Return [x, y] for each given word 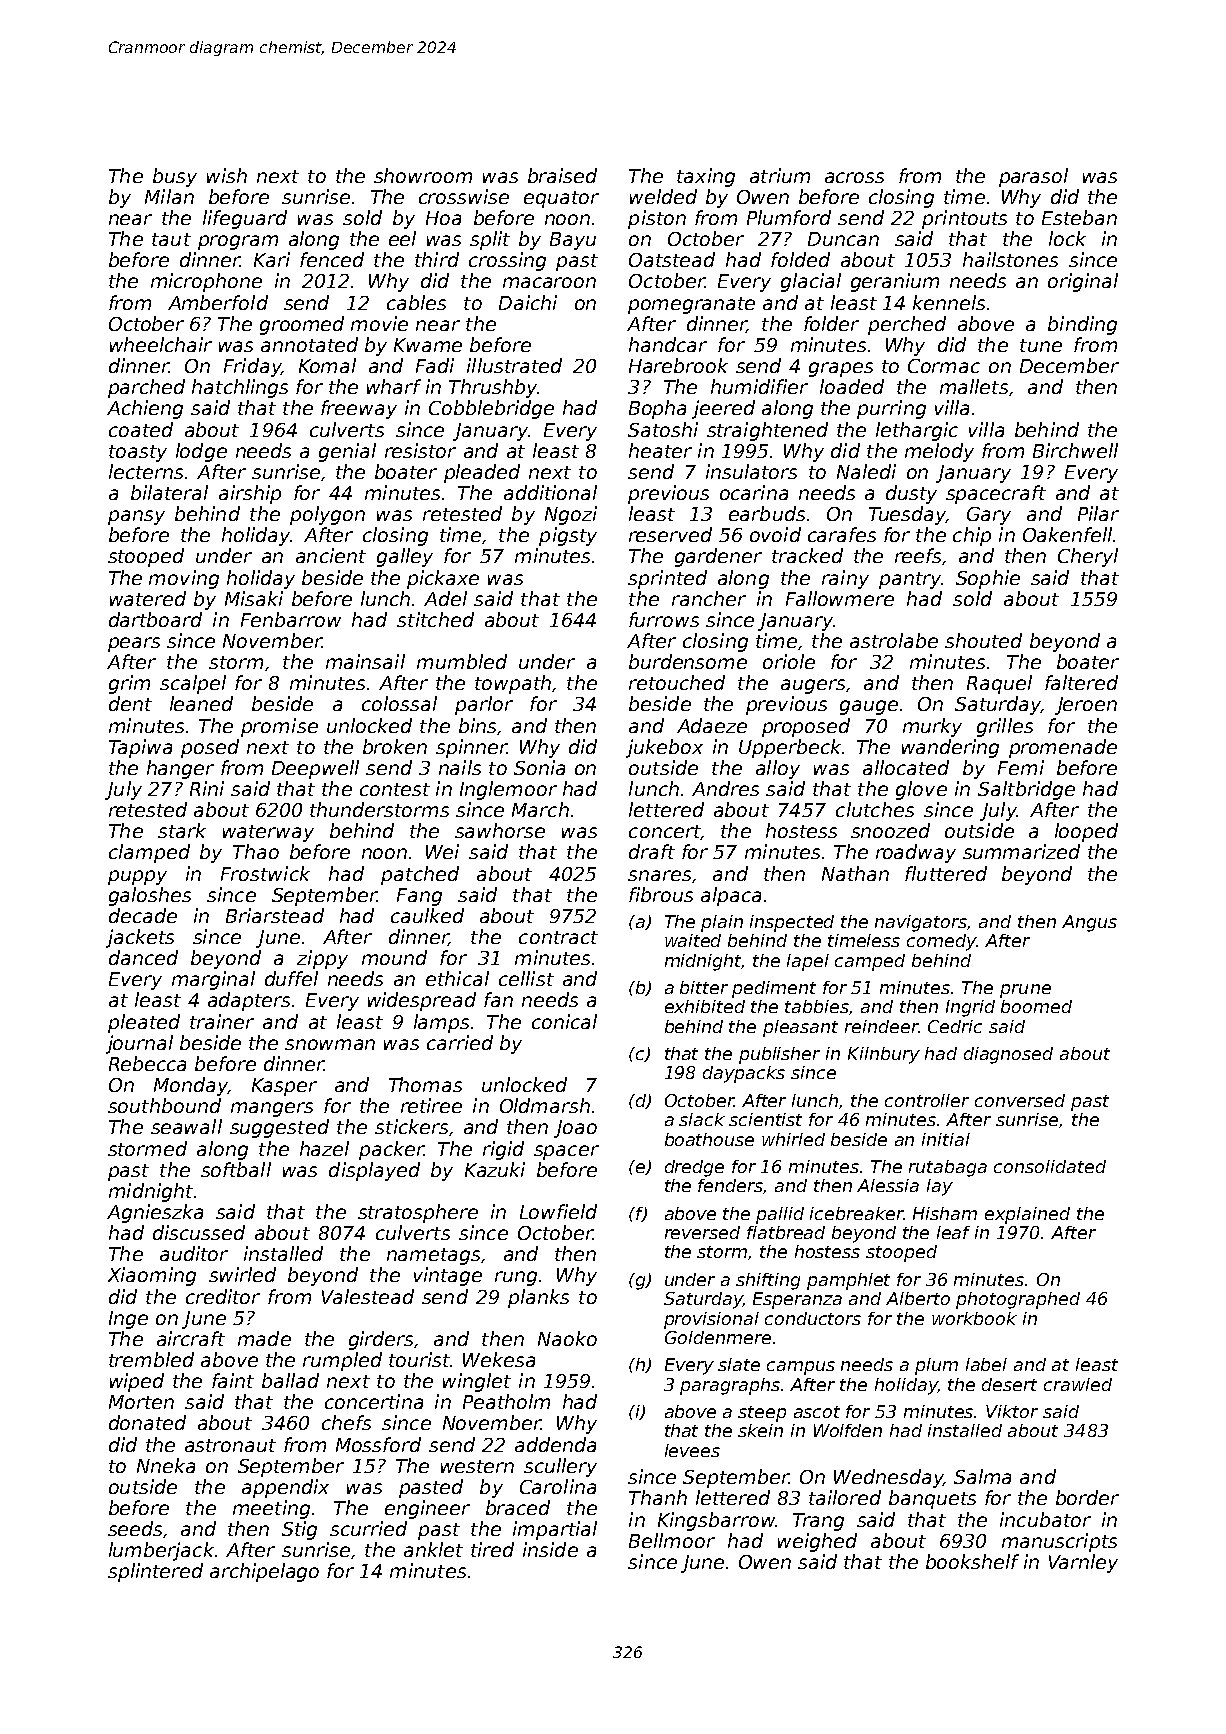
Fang [419, 897]
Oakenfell [1067, 534]
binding [1082, 325]
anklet [433, 1549]
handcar [668, 344]
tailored [845, 1497]
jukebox [664, 748]
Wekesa [499, 1359]
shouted [983, 640]
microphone [206, 282]
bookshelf [972, 1561]
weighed [817, 1542]
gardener [718, 557]
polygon [327, 515]
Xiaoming [152, 1276]
